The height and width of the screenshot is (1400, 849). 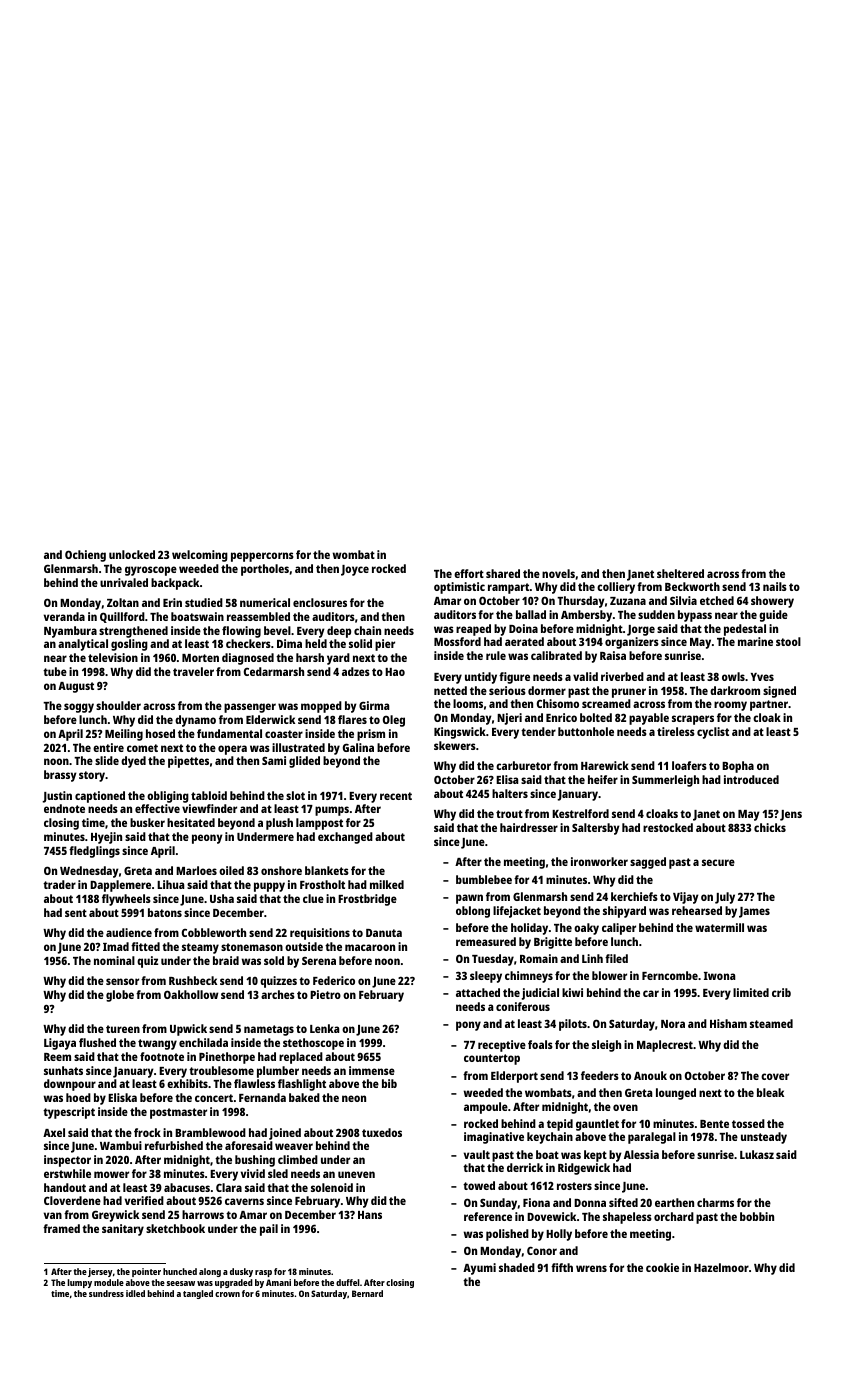 What do you see at coordinates (200, 658) in the screenshot?
I see `Morten` at bounding box center [200, 658].
